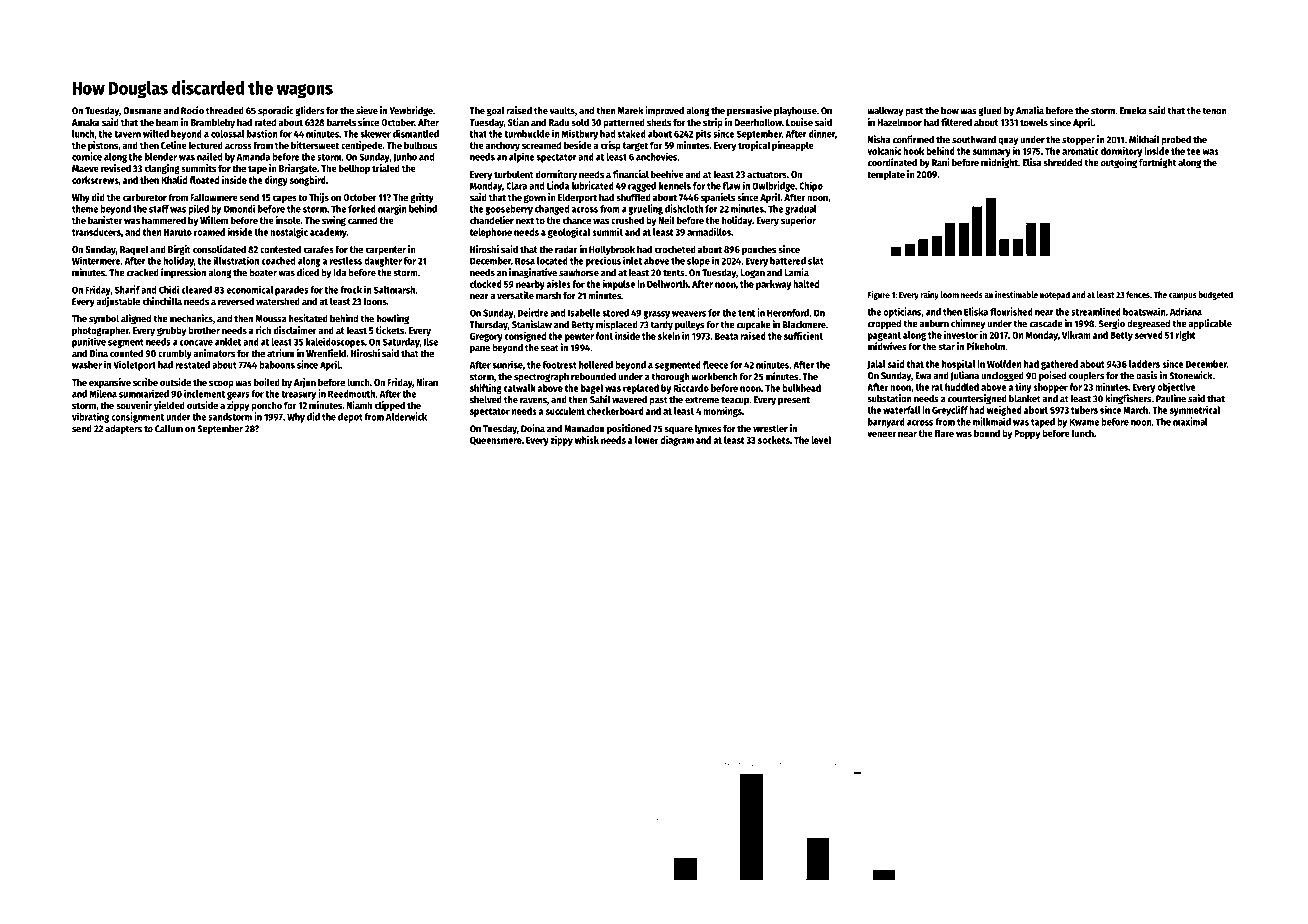 Image resolution: width=1308 pixels, height=924 pixels. Describe the element at coordinates (816, 261) in the screenshot. I see `slat` at that location.
